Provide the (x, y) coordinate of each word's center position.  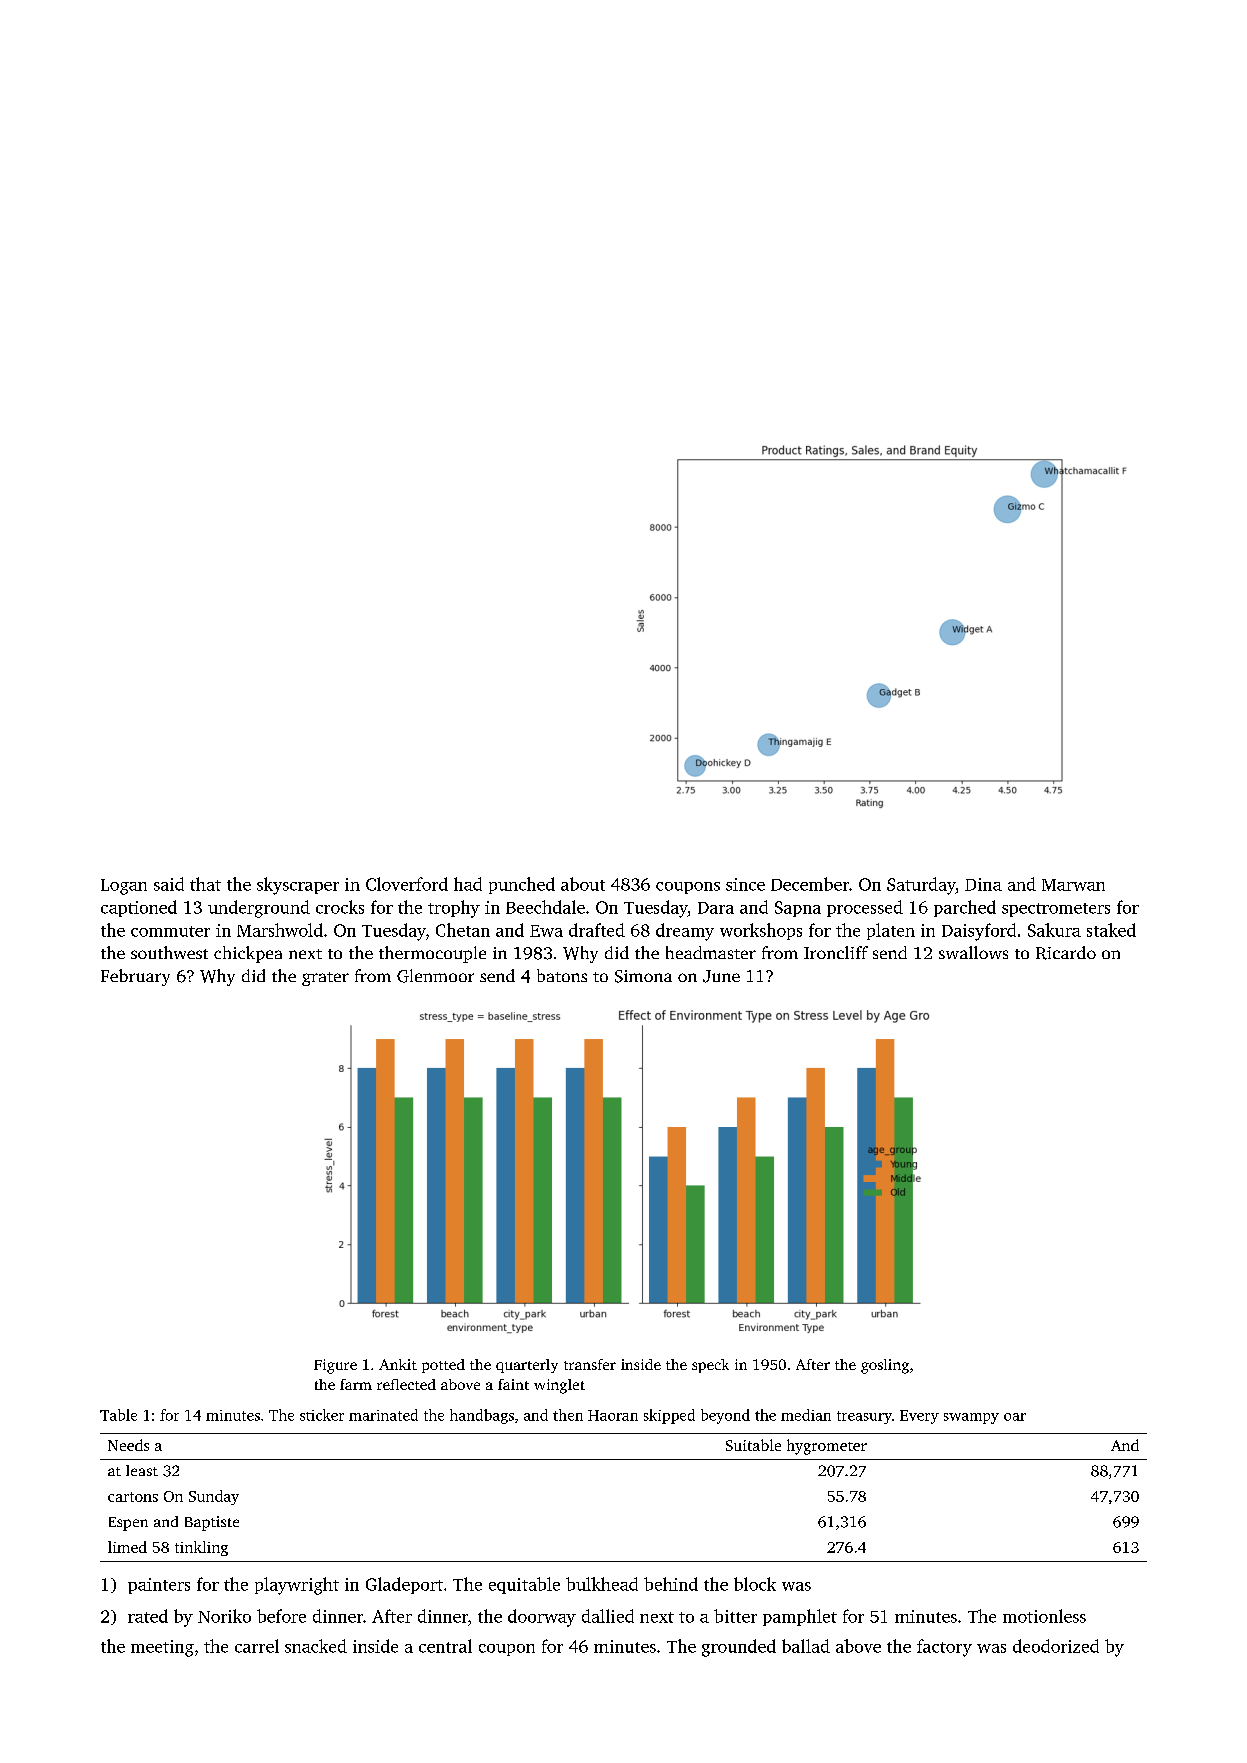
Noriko (224, 1616)
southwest (169, 952)
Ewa (546, 931)
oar (1015, 1417)
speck (710, 1366)
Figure (335, 1366)
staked (1111, 930)
